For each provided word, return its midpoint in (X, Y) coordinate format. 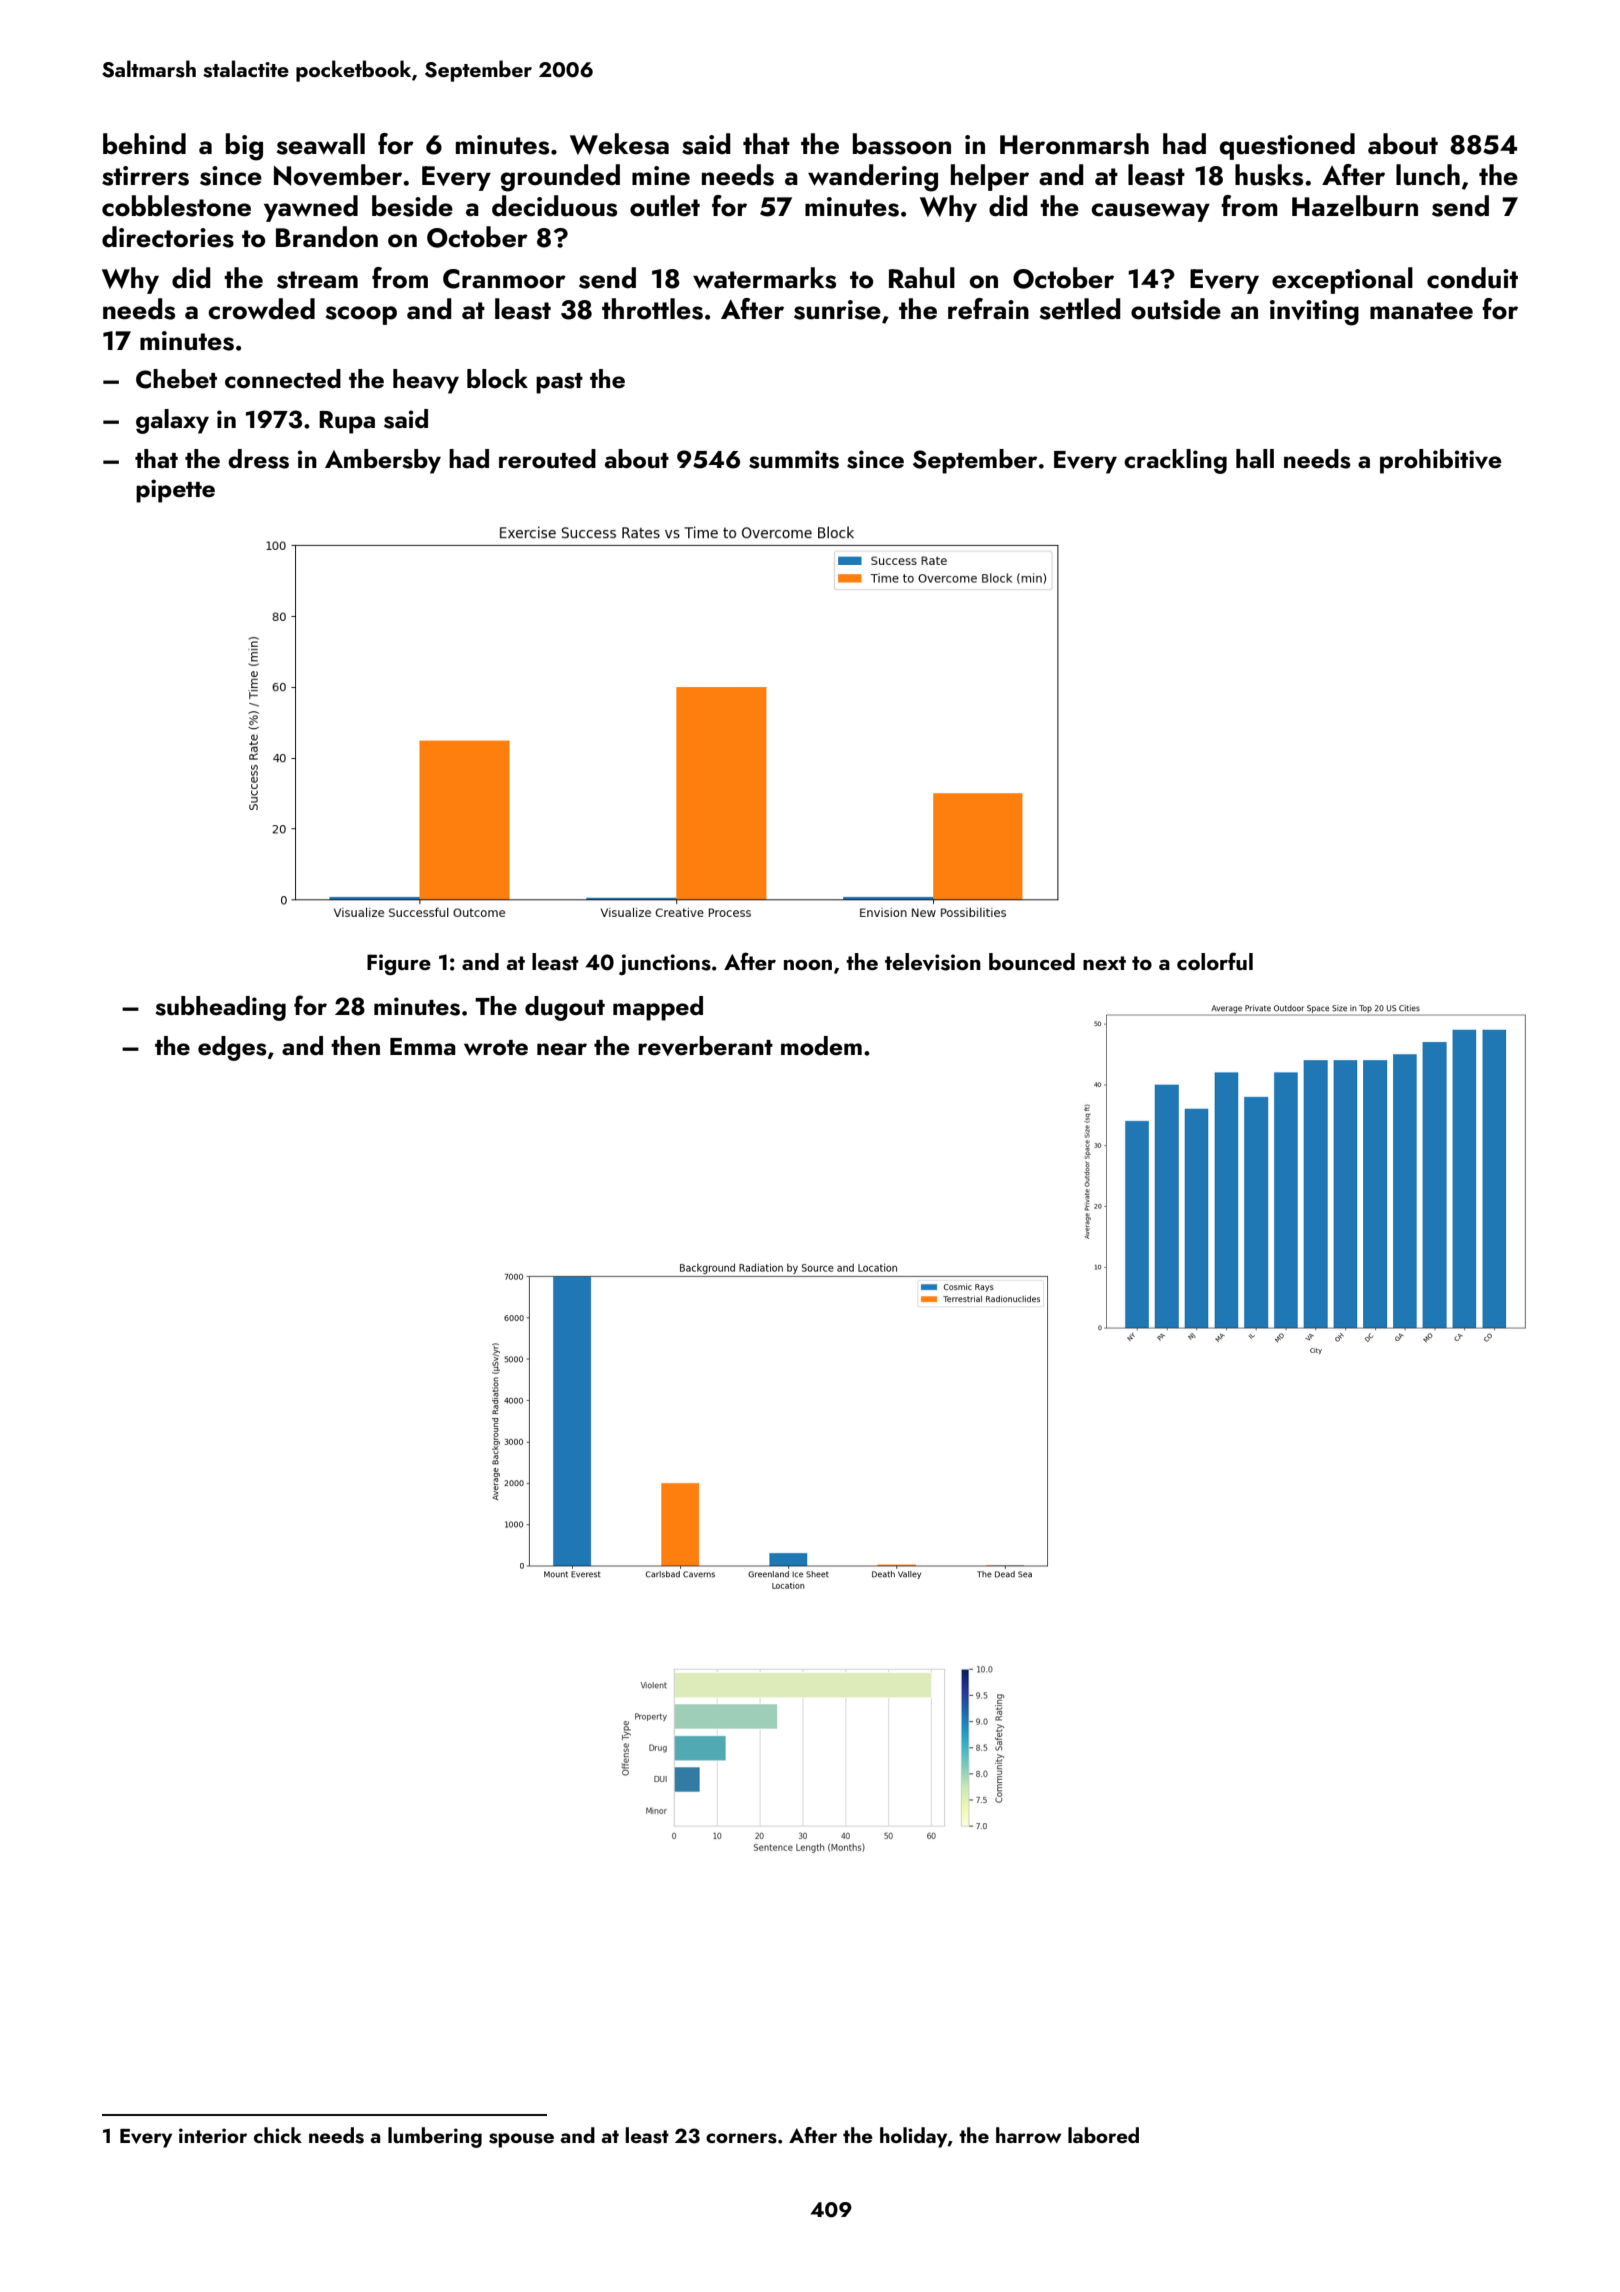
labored (1103, 2135)
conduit (1472, 278)
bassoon (902, 144)
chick (278, 2135)
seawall (321, 144)
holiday (914, 2137)
